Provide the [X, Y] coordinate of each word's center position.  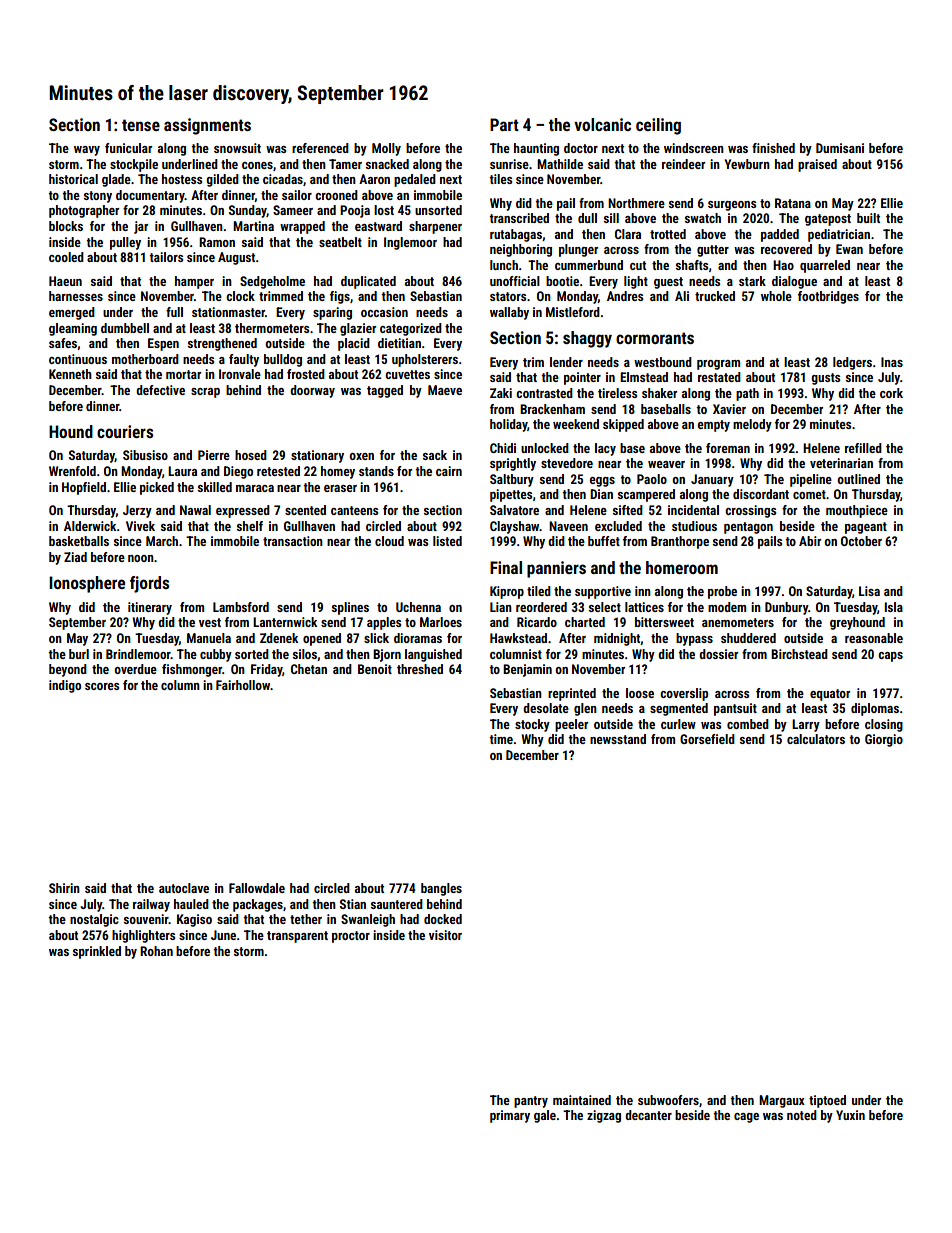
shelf [250, 526]
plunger [578, 250]
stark [752, 281]
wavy [87, 151]
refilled [863, 448]
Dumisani [840, 148]
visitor [445, 935]
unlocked [545, 448]
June [223, 935]
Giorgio [884, 740]
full [174, 312]
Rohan [156, 951]
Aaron [374, 179]
